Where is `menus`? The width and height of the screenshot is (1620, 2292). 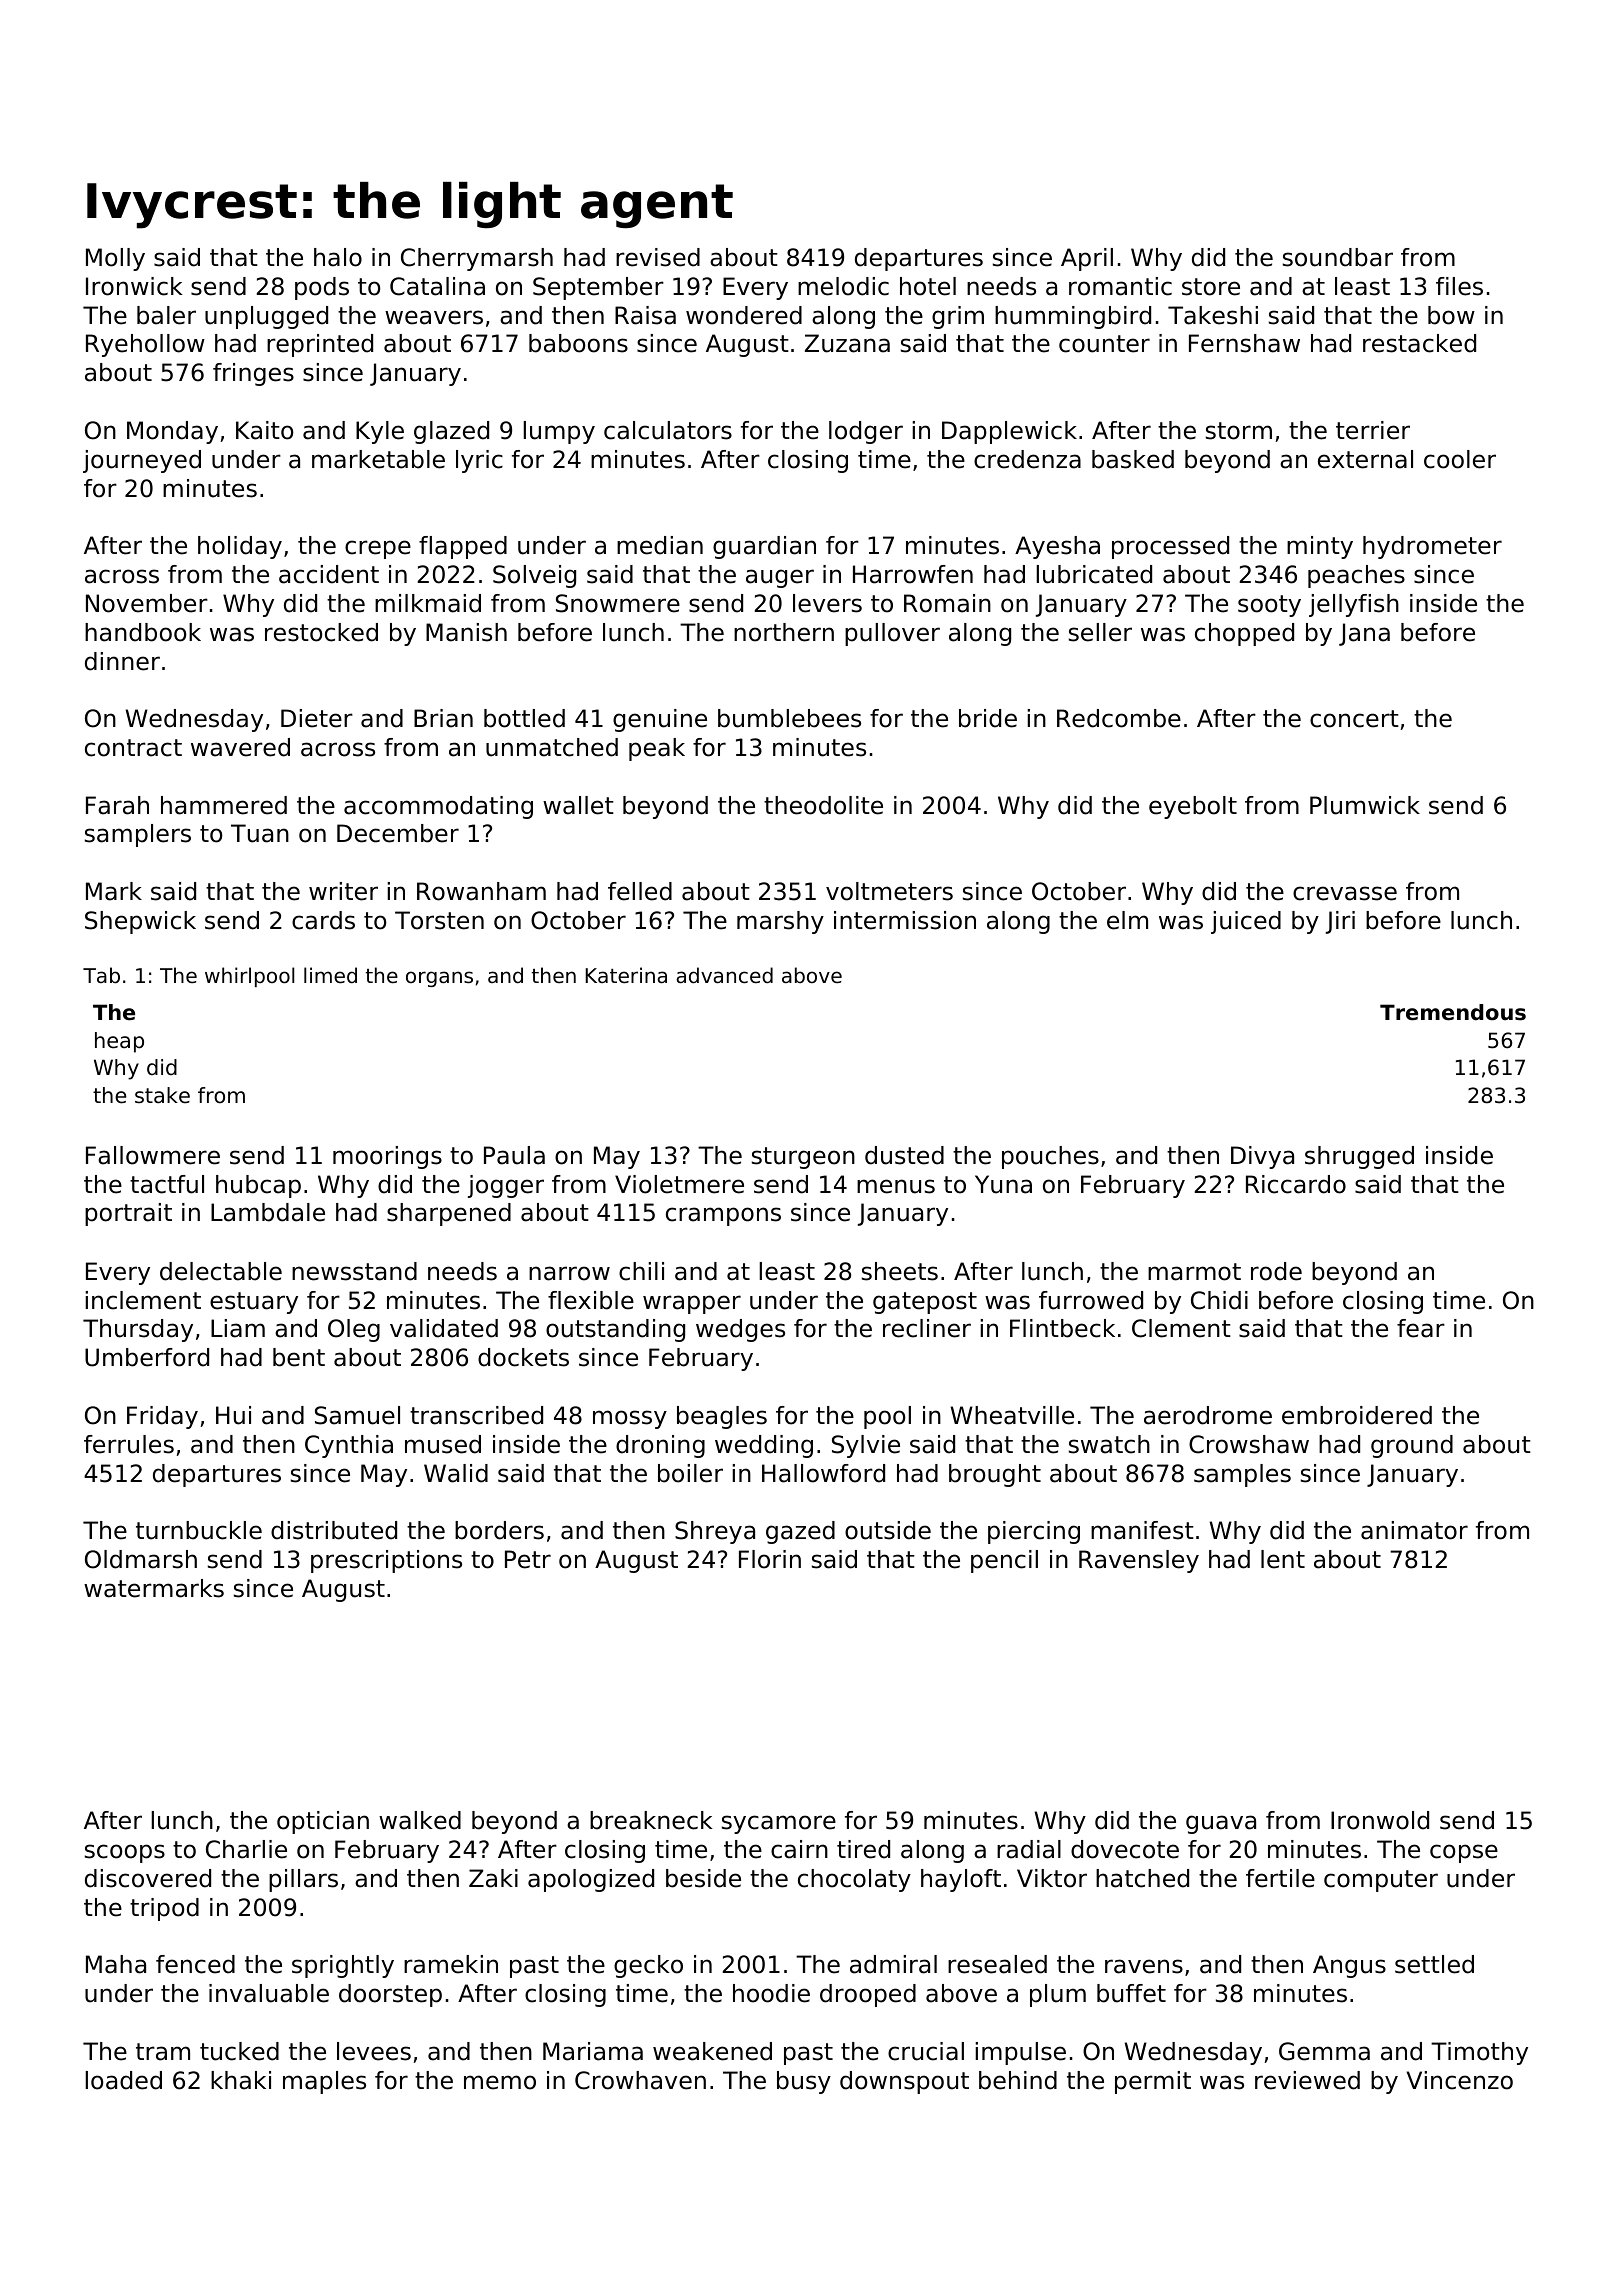
menus is located at coordinates (896, 1186).
